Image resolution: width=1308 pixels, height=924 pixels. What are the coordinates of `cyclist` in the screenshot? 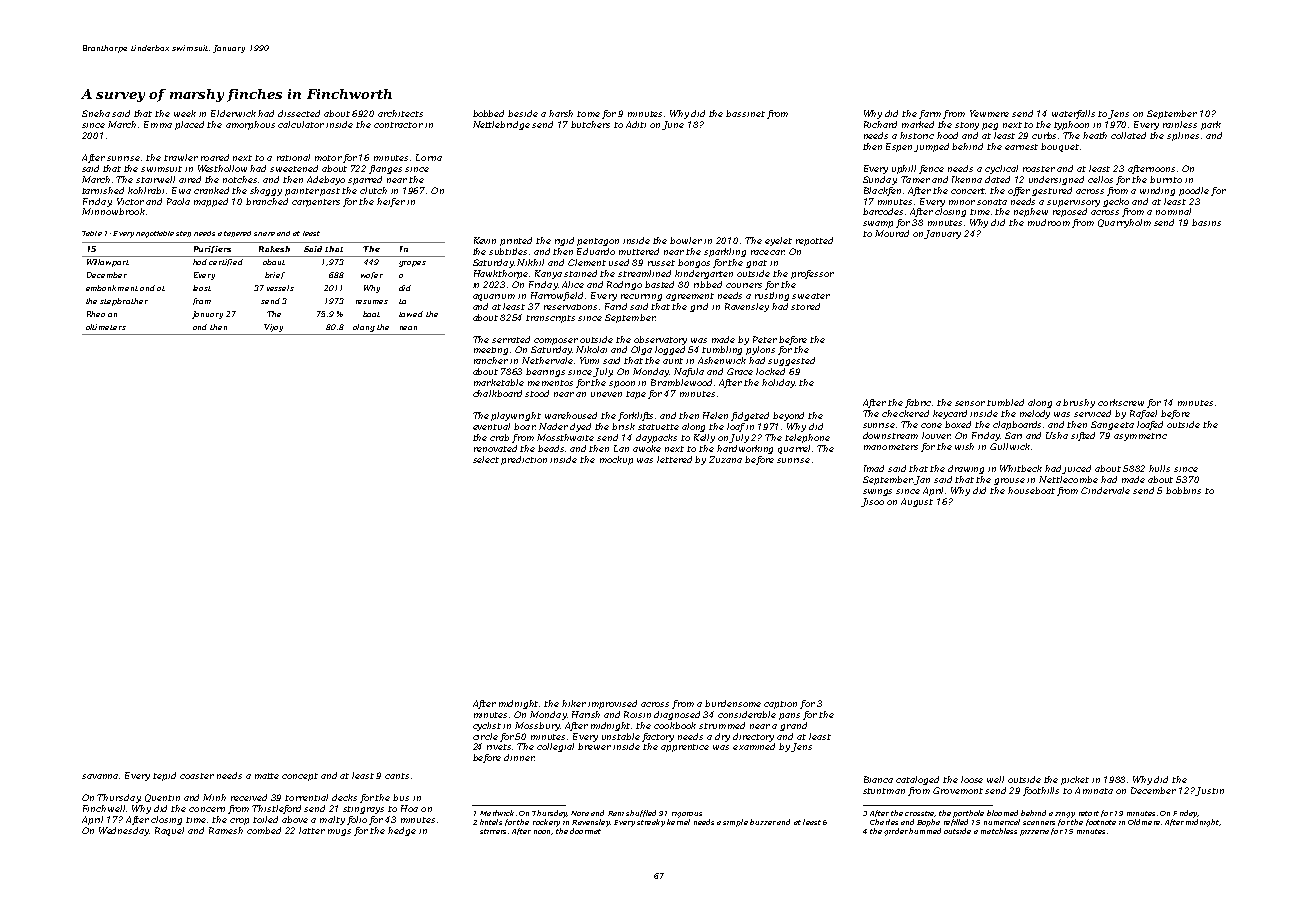 It's located at (487, 726).
